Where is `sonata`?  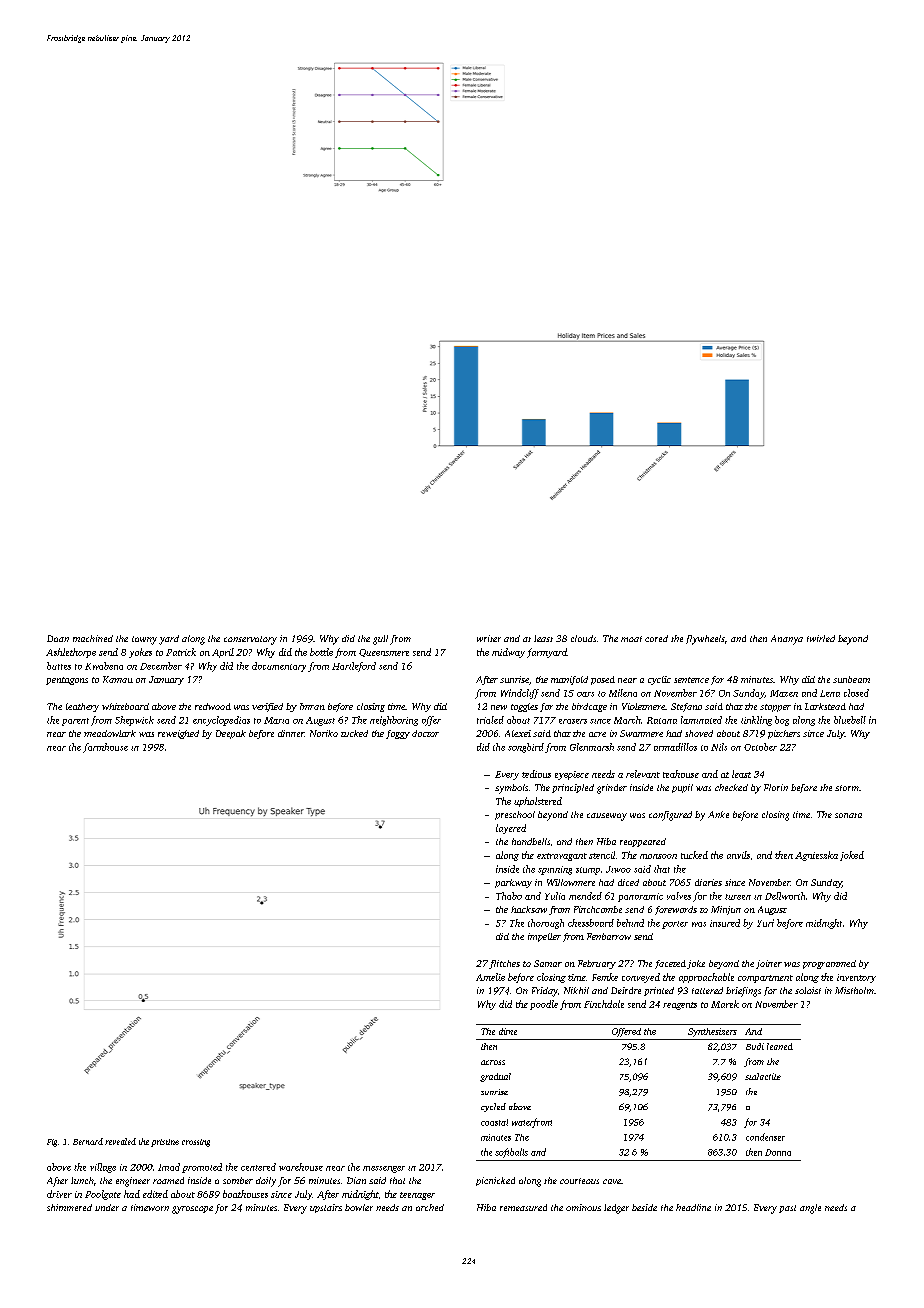
sonata is located at coordinates (848, 815).
